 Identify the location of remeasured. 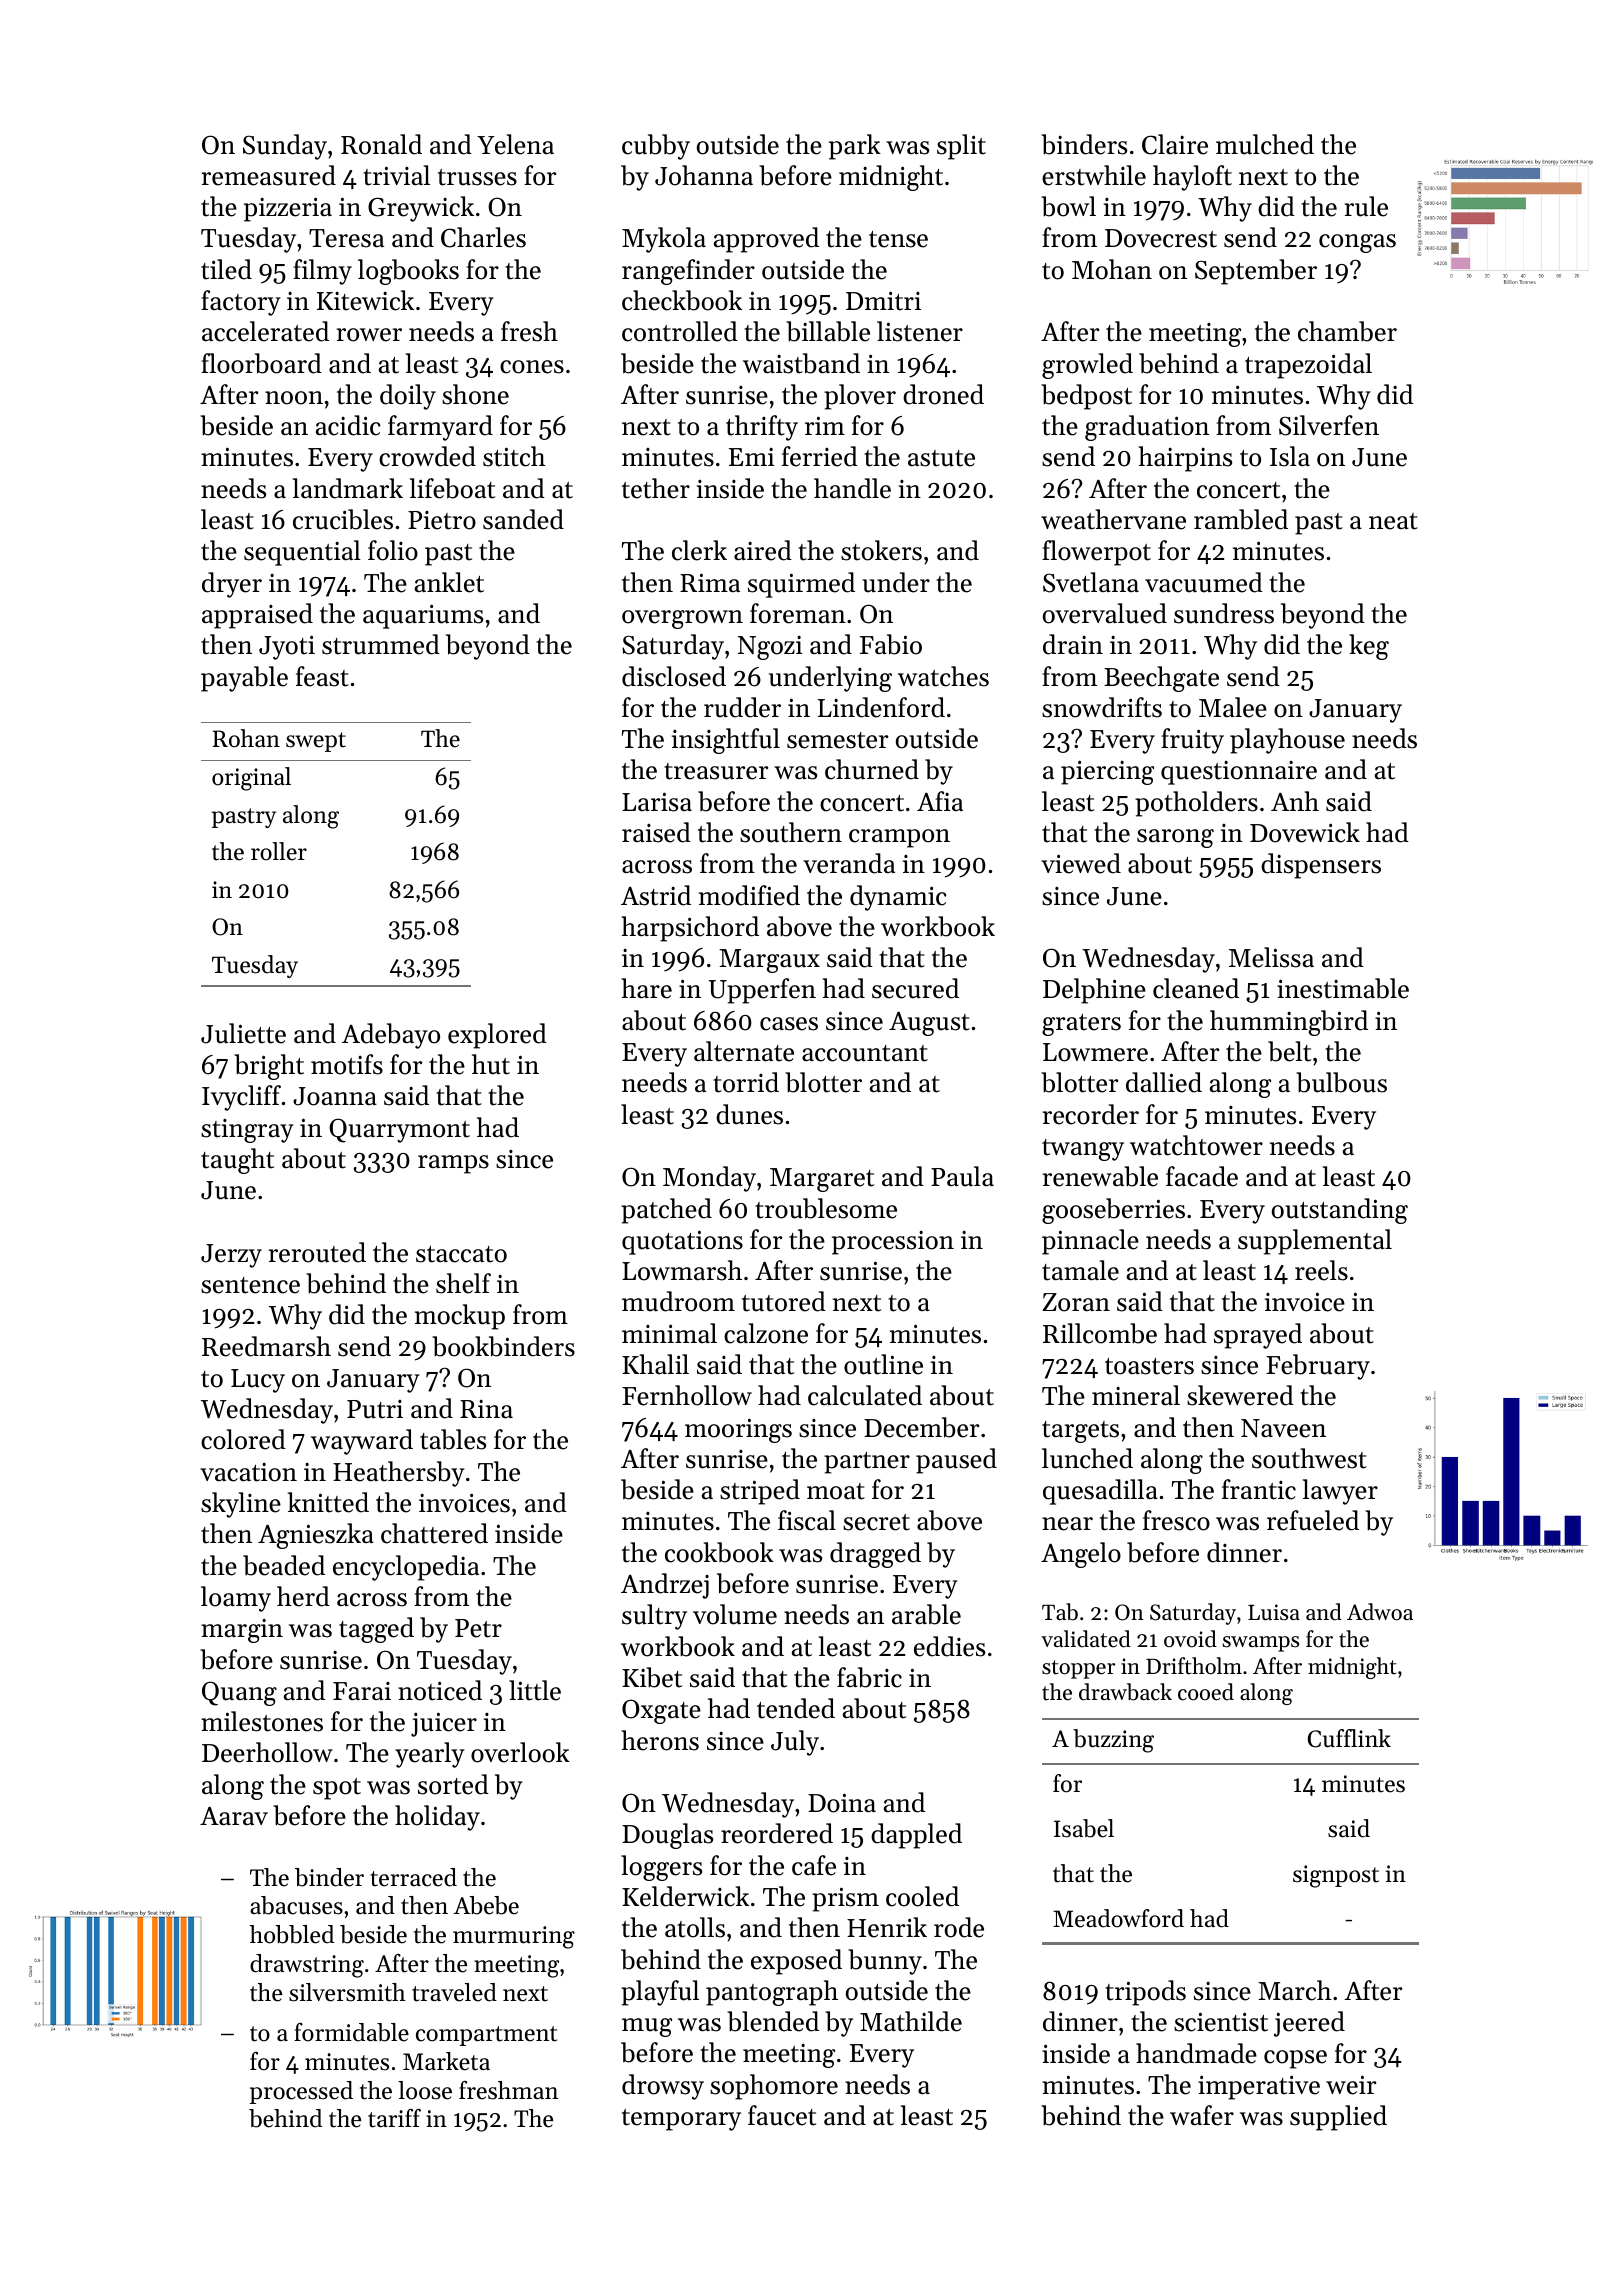
(269, 175).
